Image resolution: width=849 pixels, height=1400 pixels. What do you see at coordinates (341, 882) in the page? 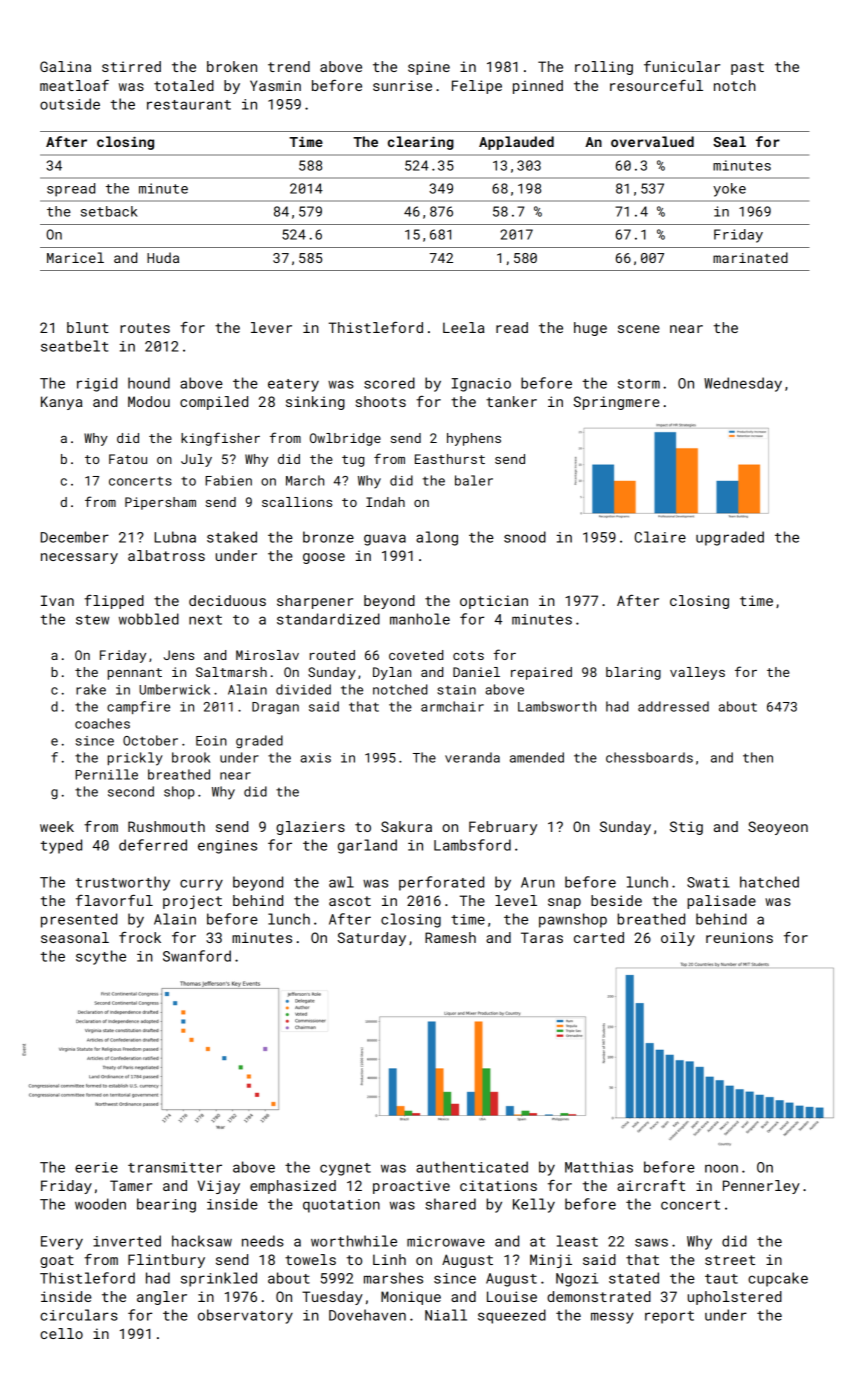
I see `awl` at bounding box center [341, 882].
